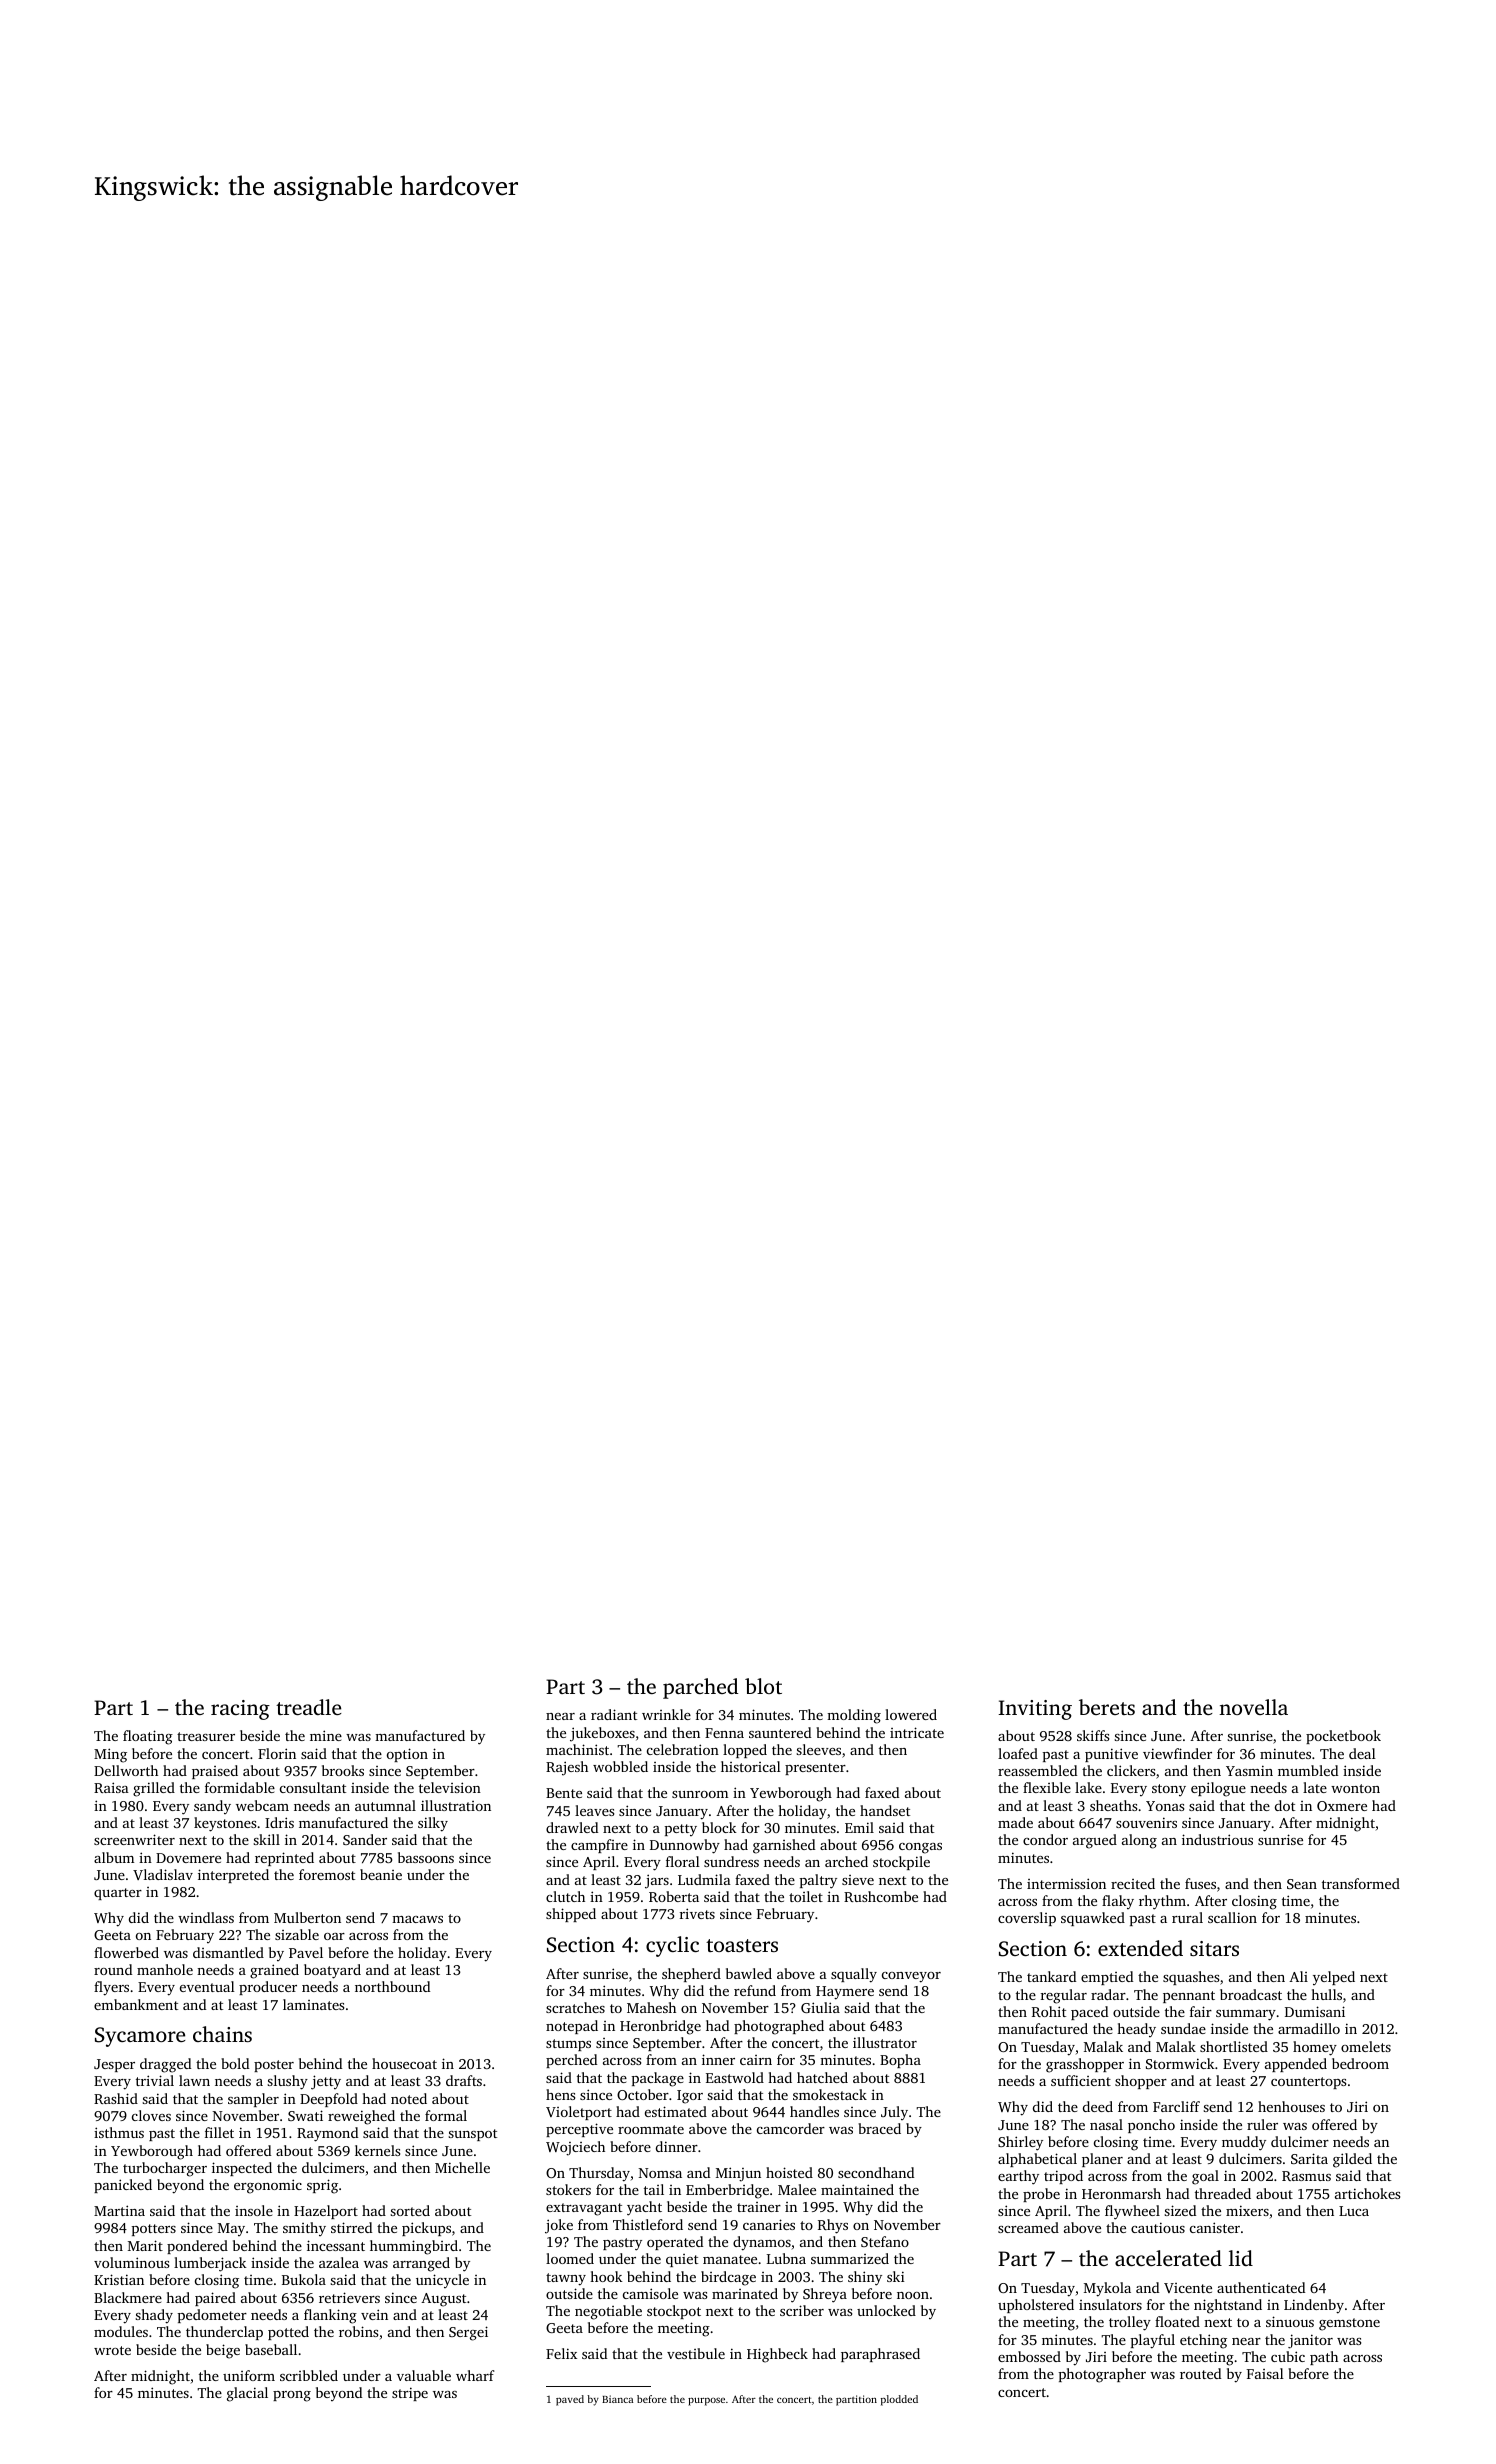 The width and height of the screenshot is (1496, 2464). What do you see at coordinates (1165, 1806) in the screenshot?
I see `Yonas` at bounding box center [1165, 1806].
